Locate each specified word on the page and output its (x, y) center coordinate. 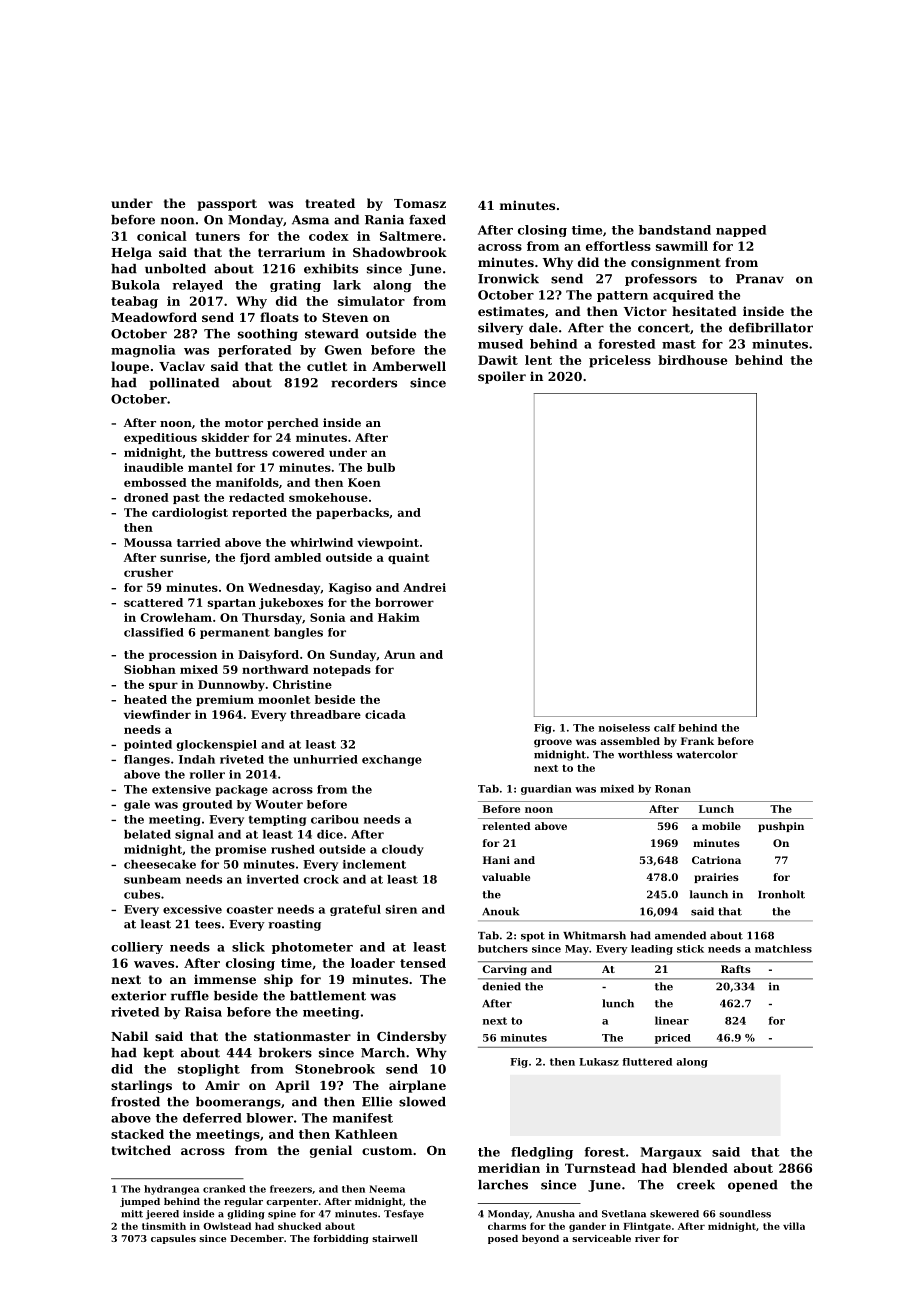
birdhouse (692, 360)
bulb (381, 467)
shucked (299, 1226)
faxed (427, 220)
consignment (676, 263)
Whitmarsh (594, 935)
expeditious (160, 438)
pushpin (781, 827)
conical (162, 236)
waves (154, 964)
